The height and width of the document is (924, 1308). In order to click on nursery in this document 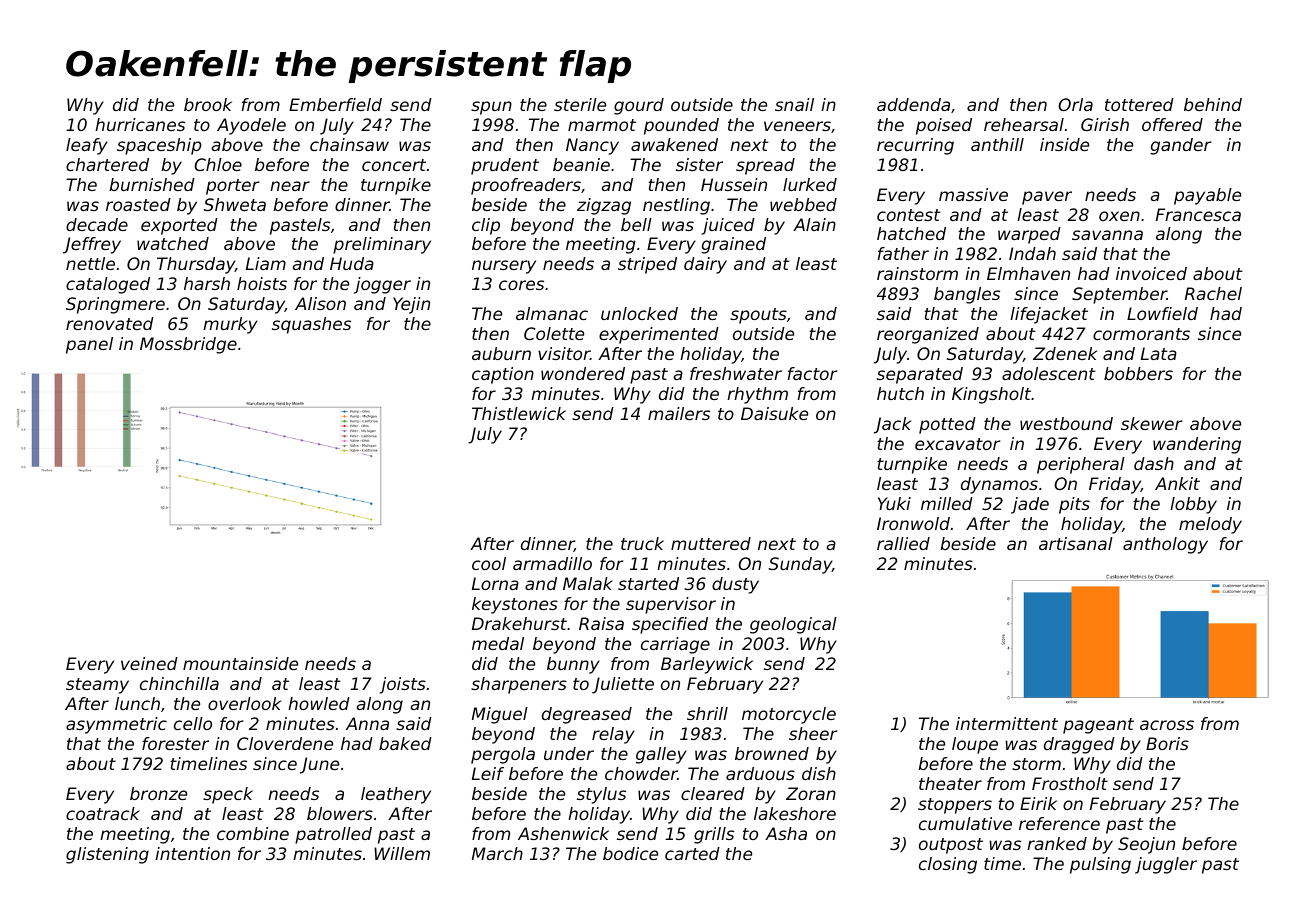, I will do `click(504, 267)`.
